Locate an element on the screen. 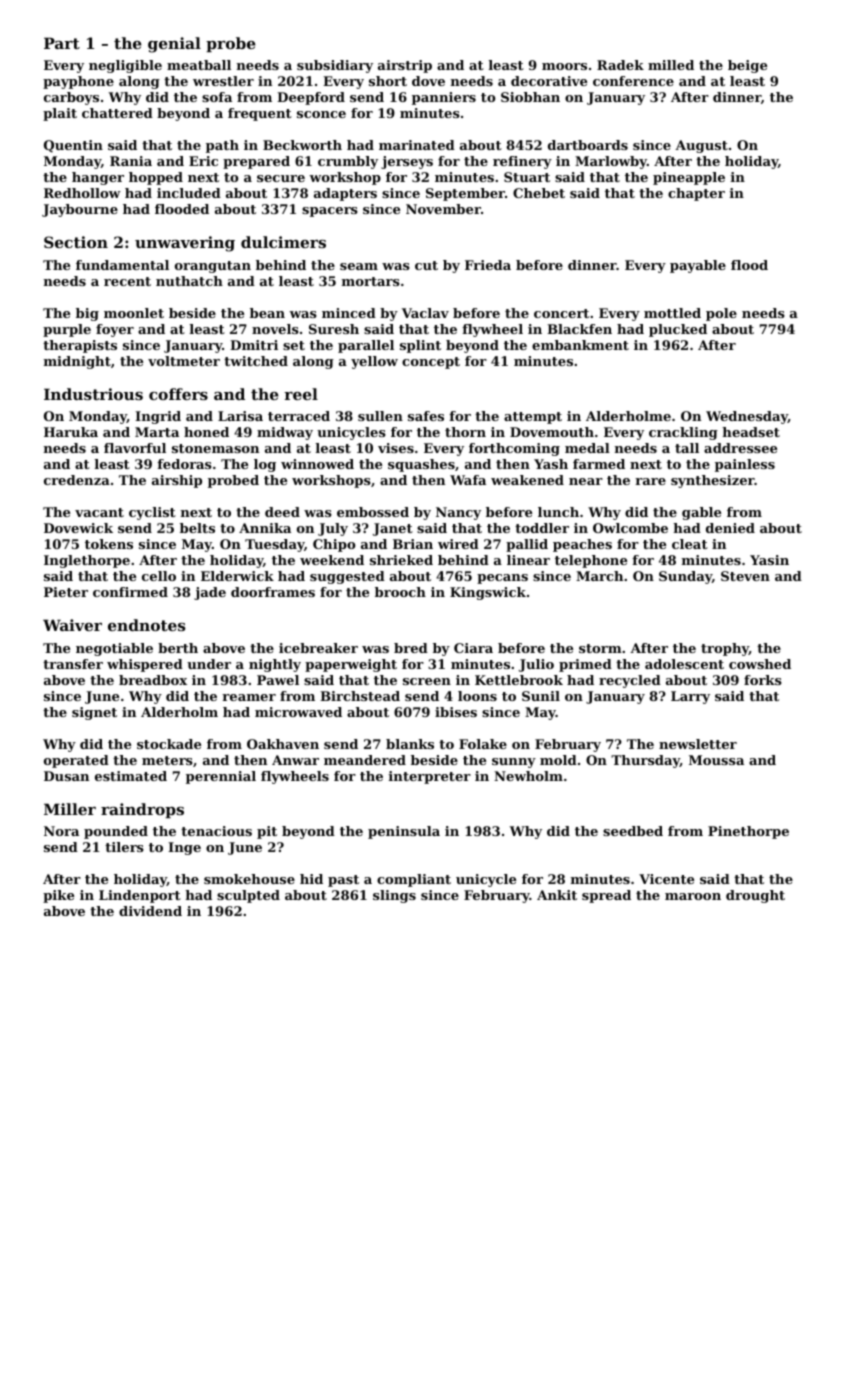  chattered is located at coordinates (117, 113).
